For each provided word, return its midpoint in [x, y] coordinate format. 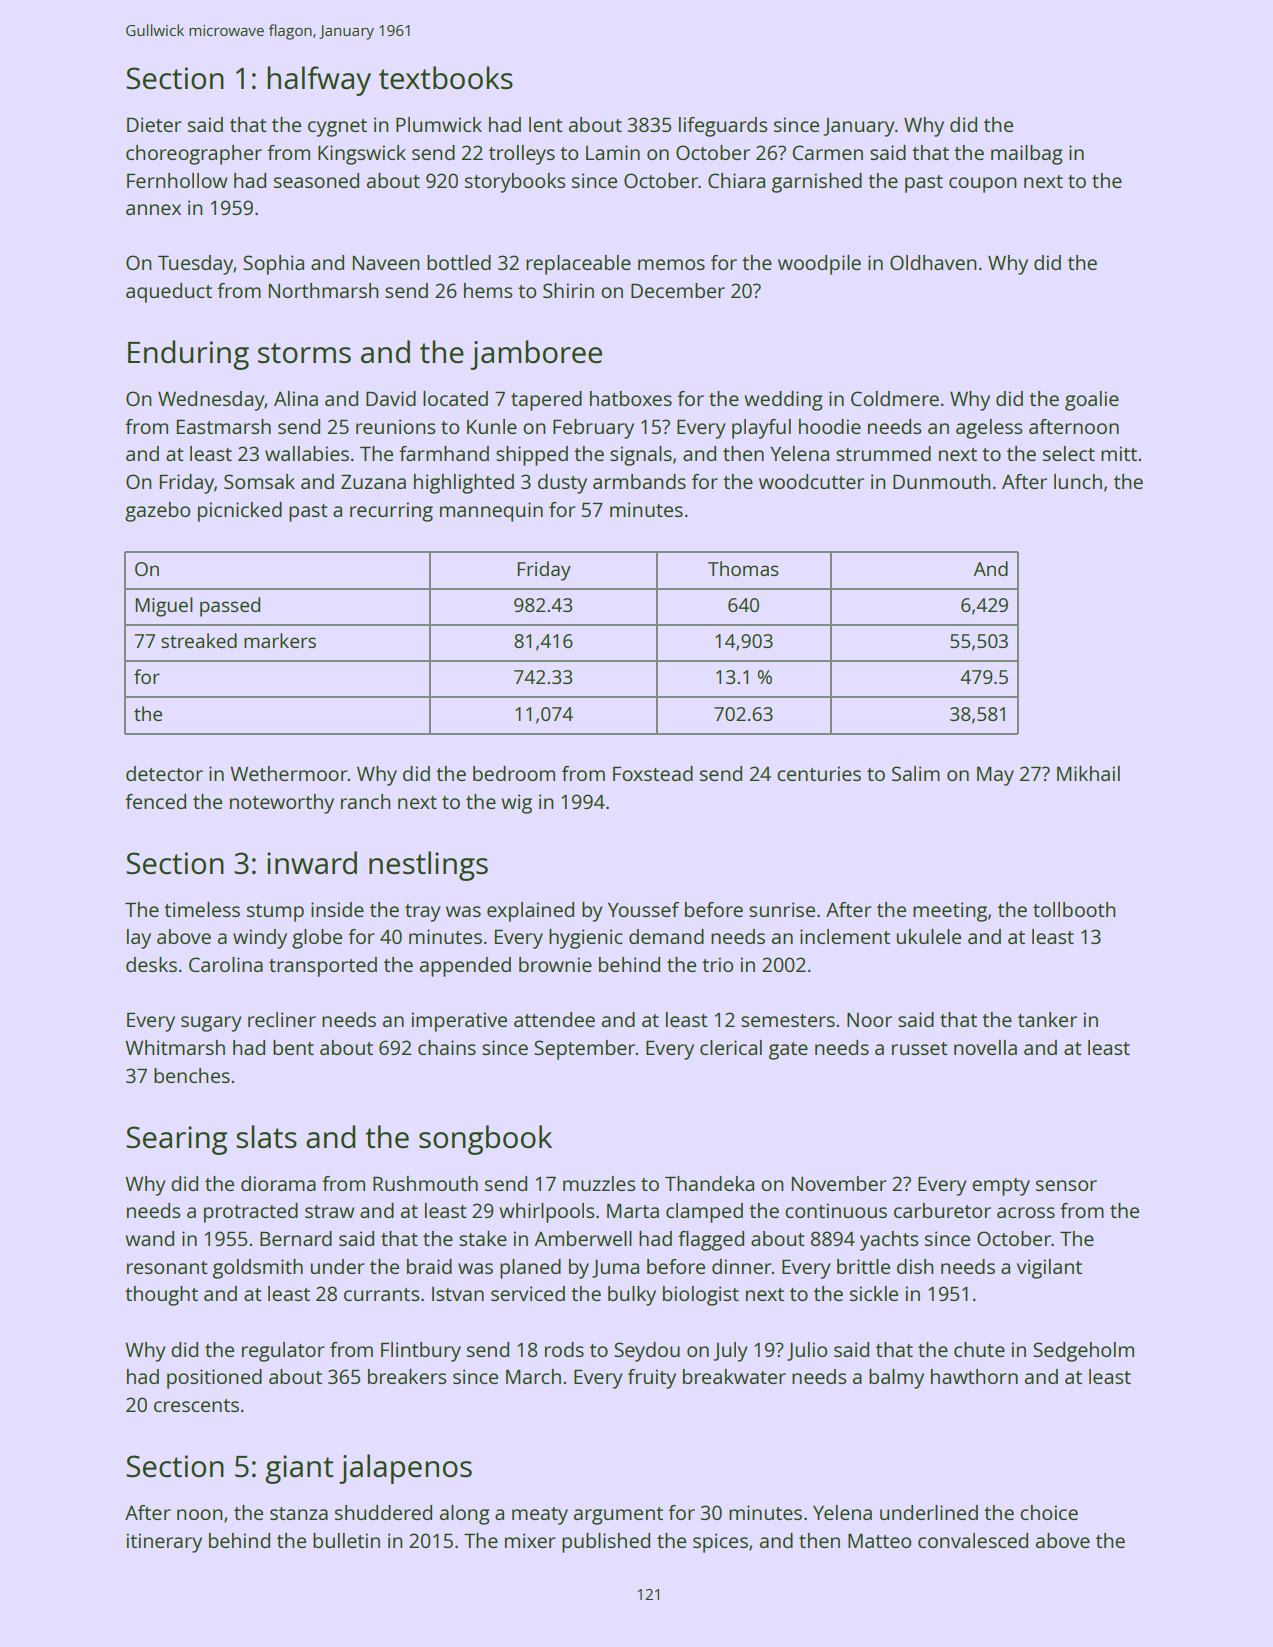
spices [720, 1543]
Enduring [188, 355]
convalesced [973, 1540]
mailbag [1027, 155]
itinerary [164, 1543]
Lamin [613, 152]
